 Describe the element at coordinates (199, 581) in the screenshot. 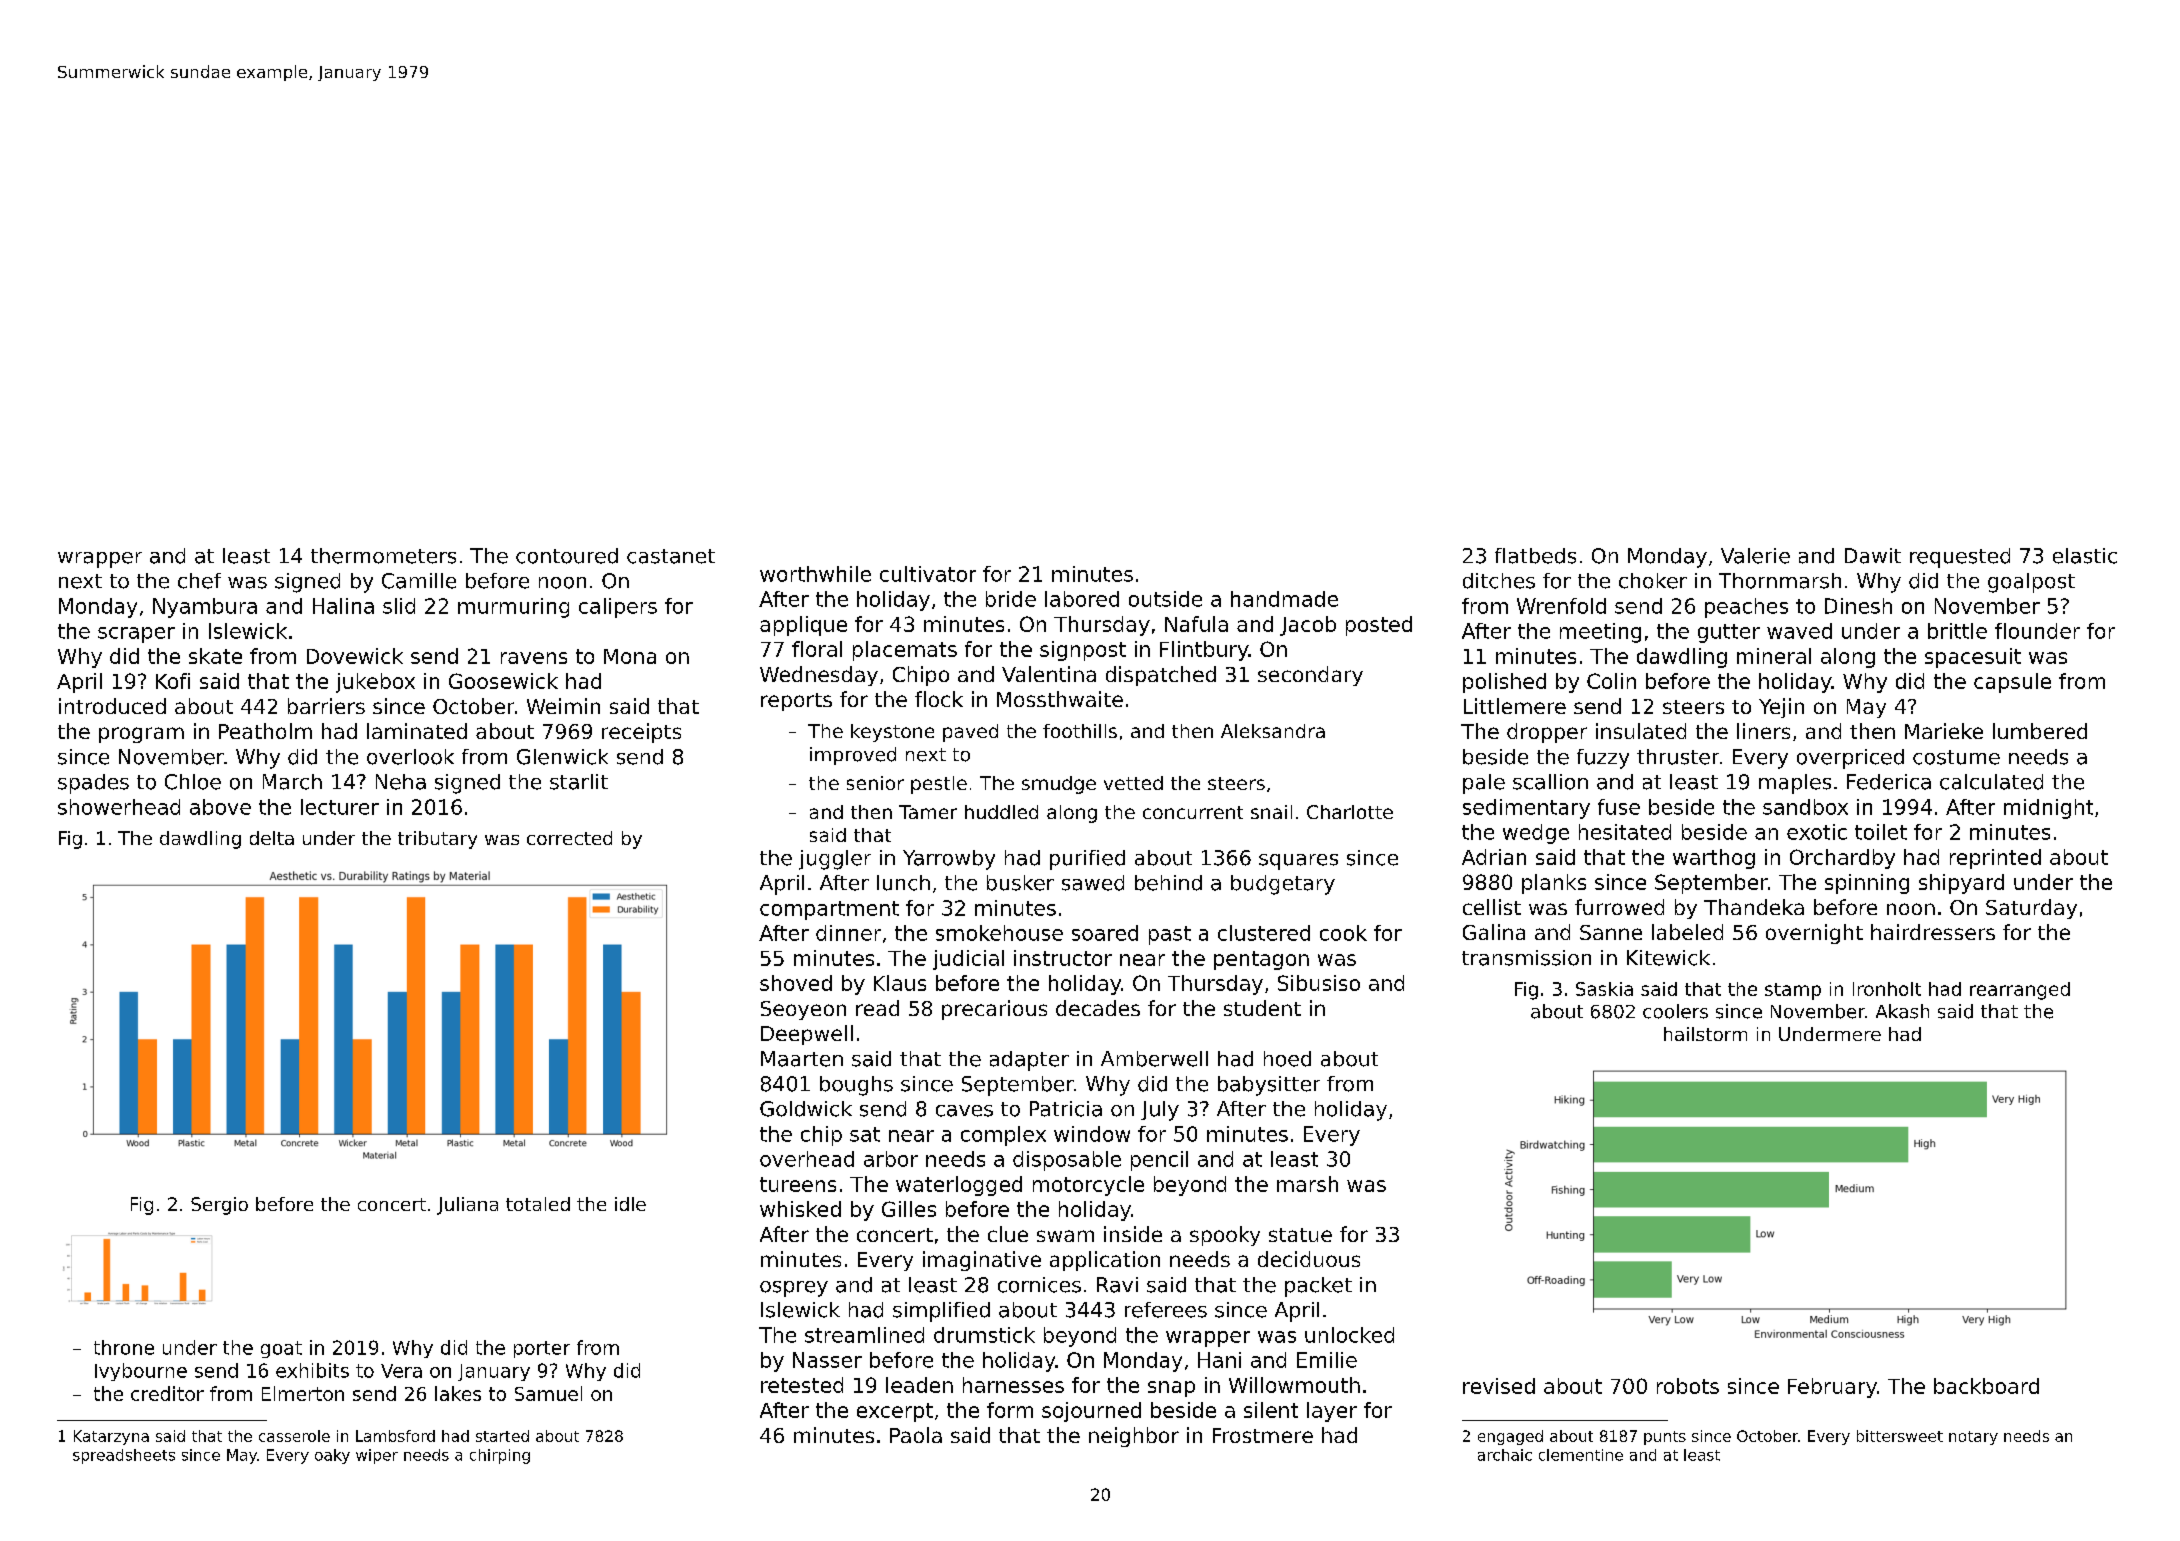

I see `chef` at that location.
